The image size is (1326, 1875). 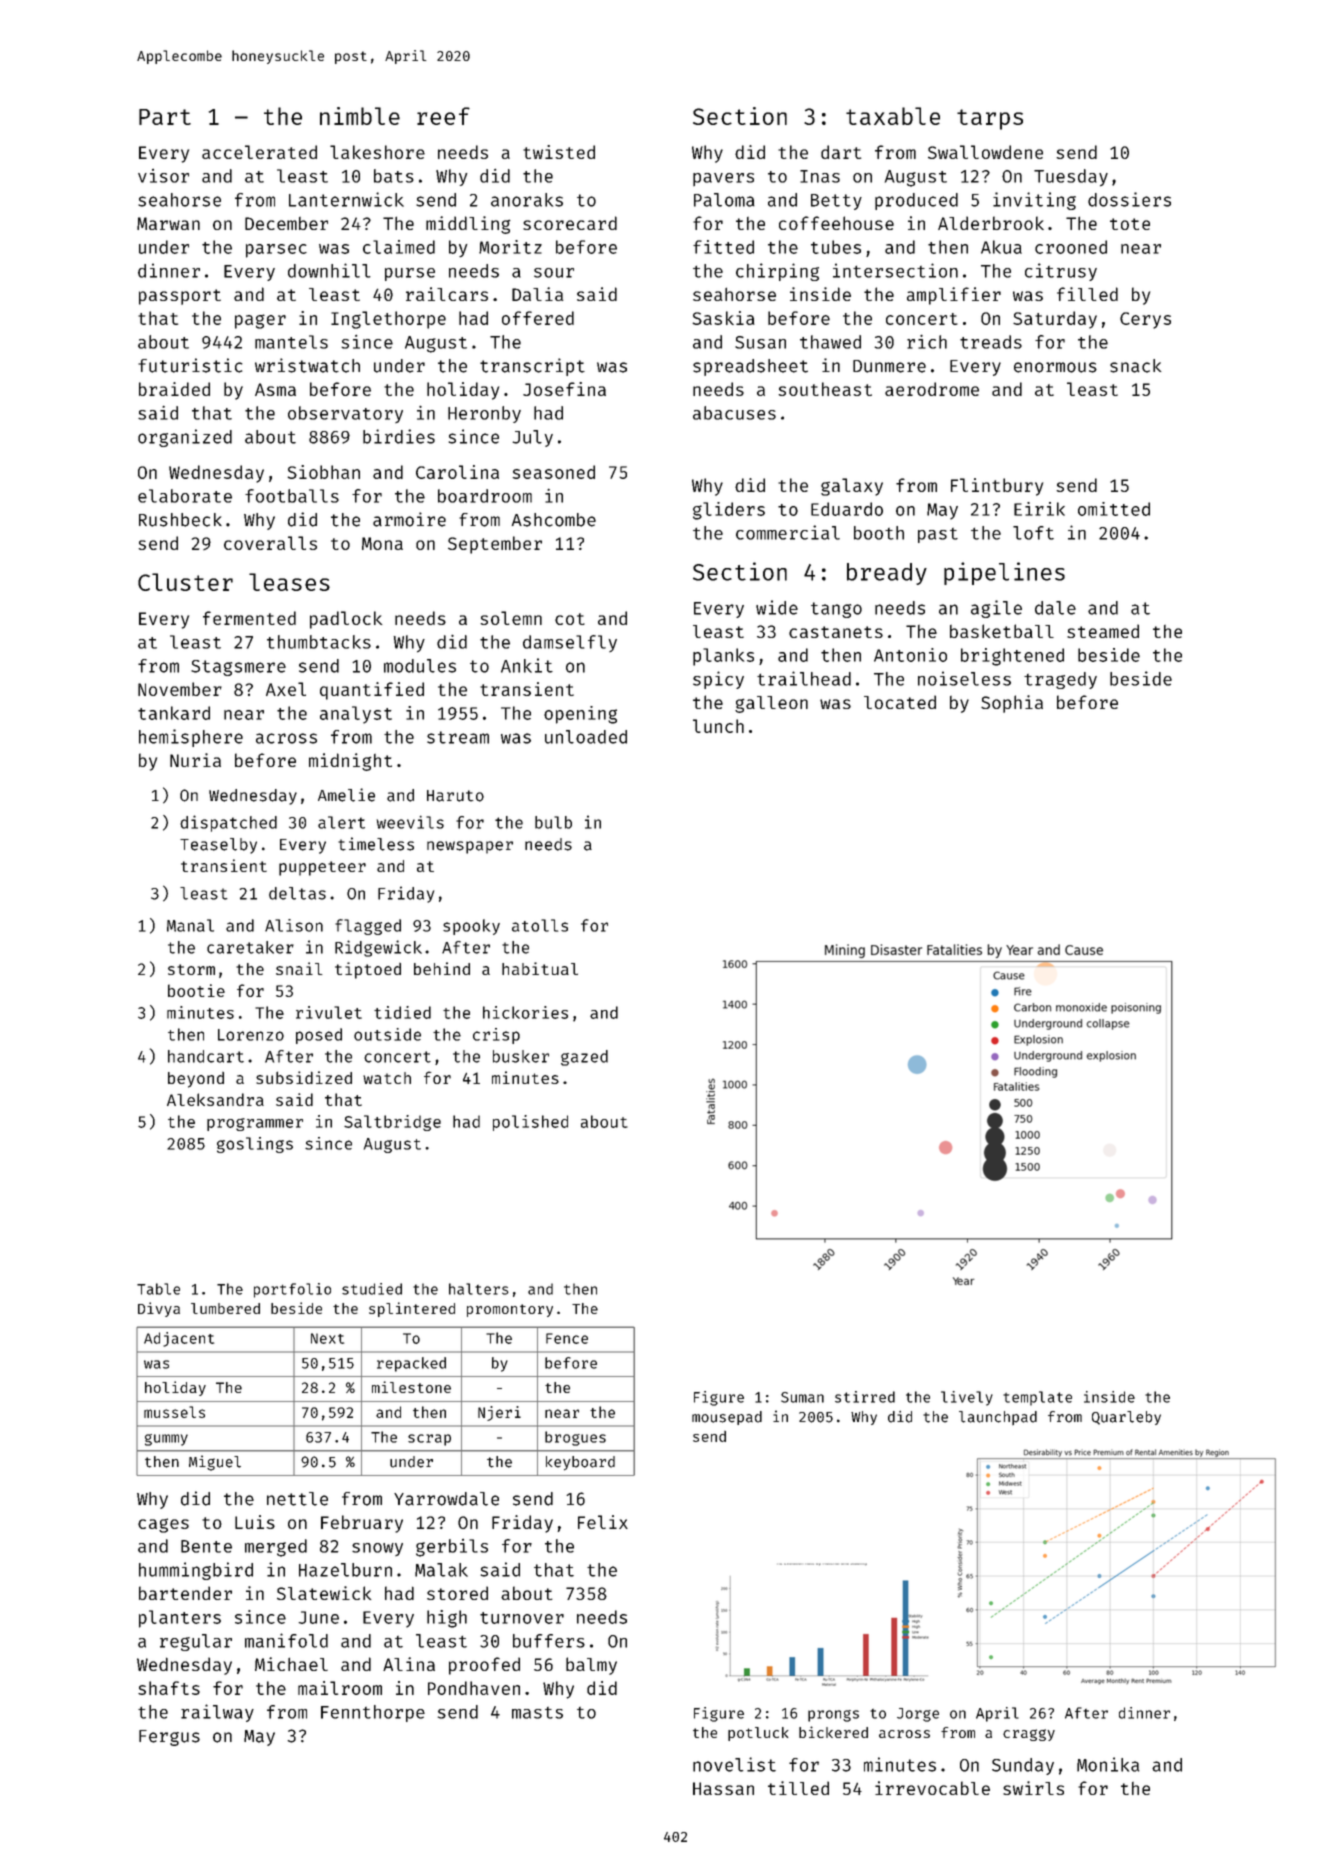 What do you see at coordinates (346, 199) in the screenshot?
I see `Lanternwick` at bounding box center [346, 199].
